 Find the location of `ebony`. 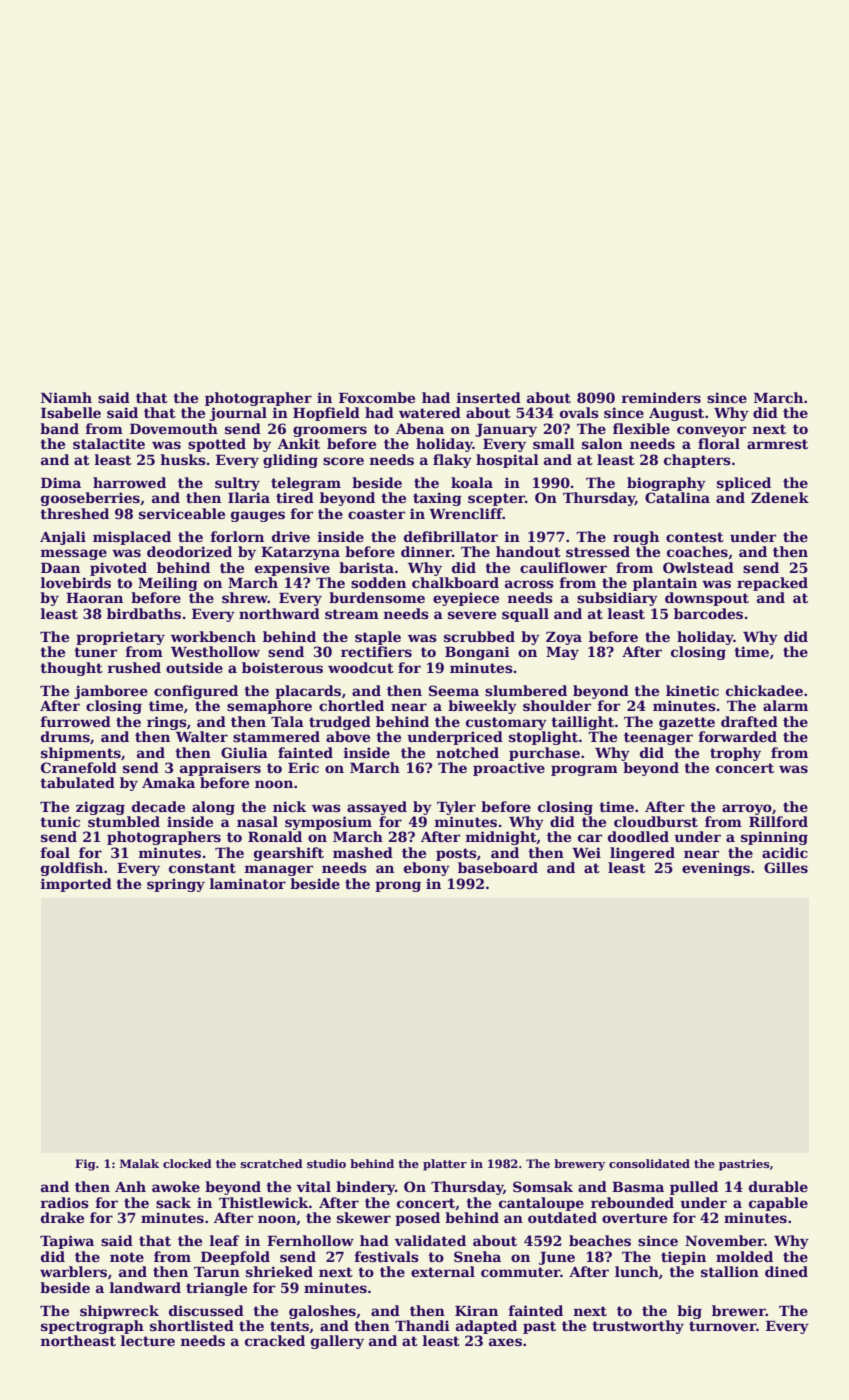

ebony is located at coordinates (427, 869).
